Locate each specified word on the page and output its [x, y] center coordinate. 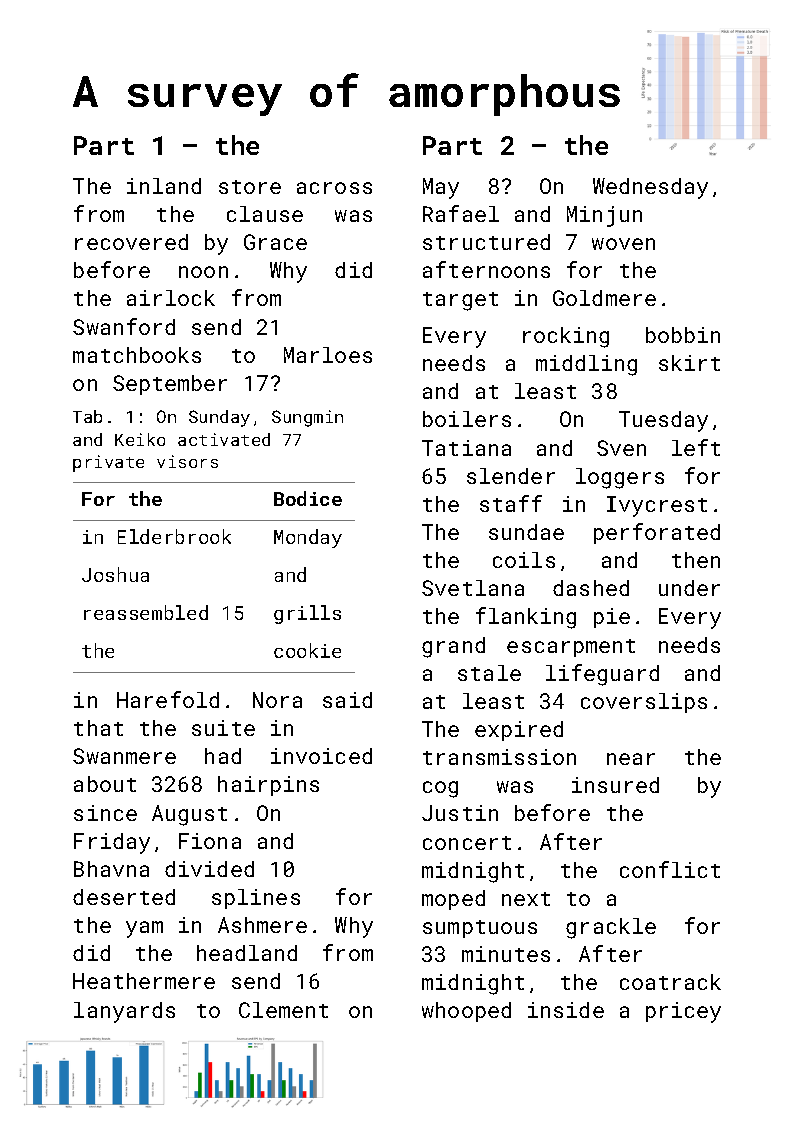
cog [440, 789]
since [105, 813]
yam [144, 929]
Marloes [328, 355]
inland [164, 186]
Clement [283, 1010]
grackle [611, 928]
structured [486, 242]
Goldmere [604, 298]
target [460, 301]
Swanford [124, 326]
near [631, 759]
